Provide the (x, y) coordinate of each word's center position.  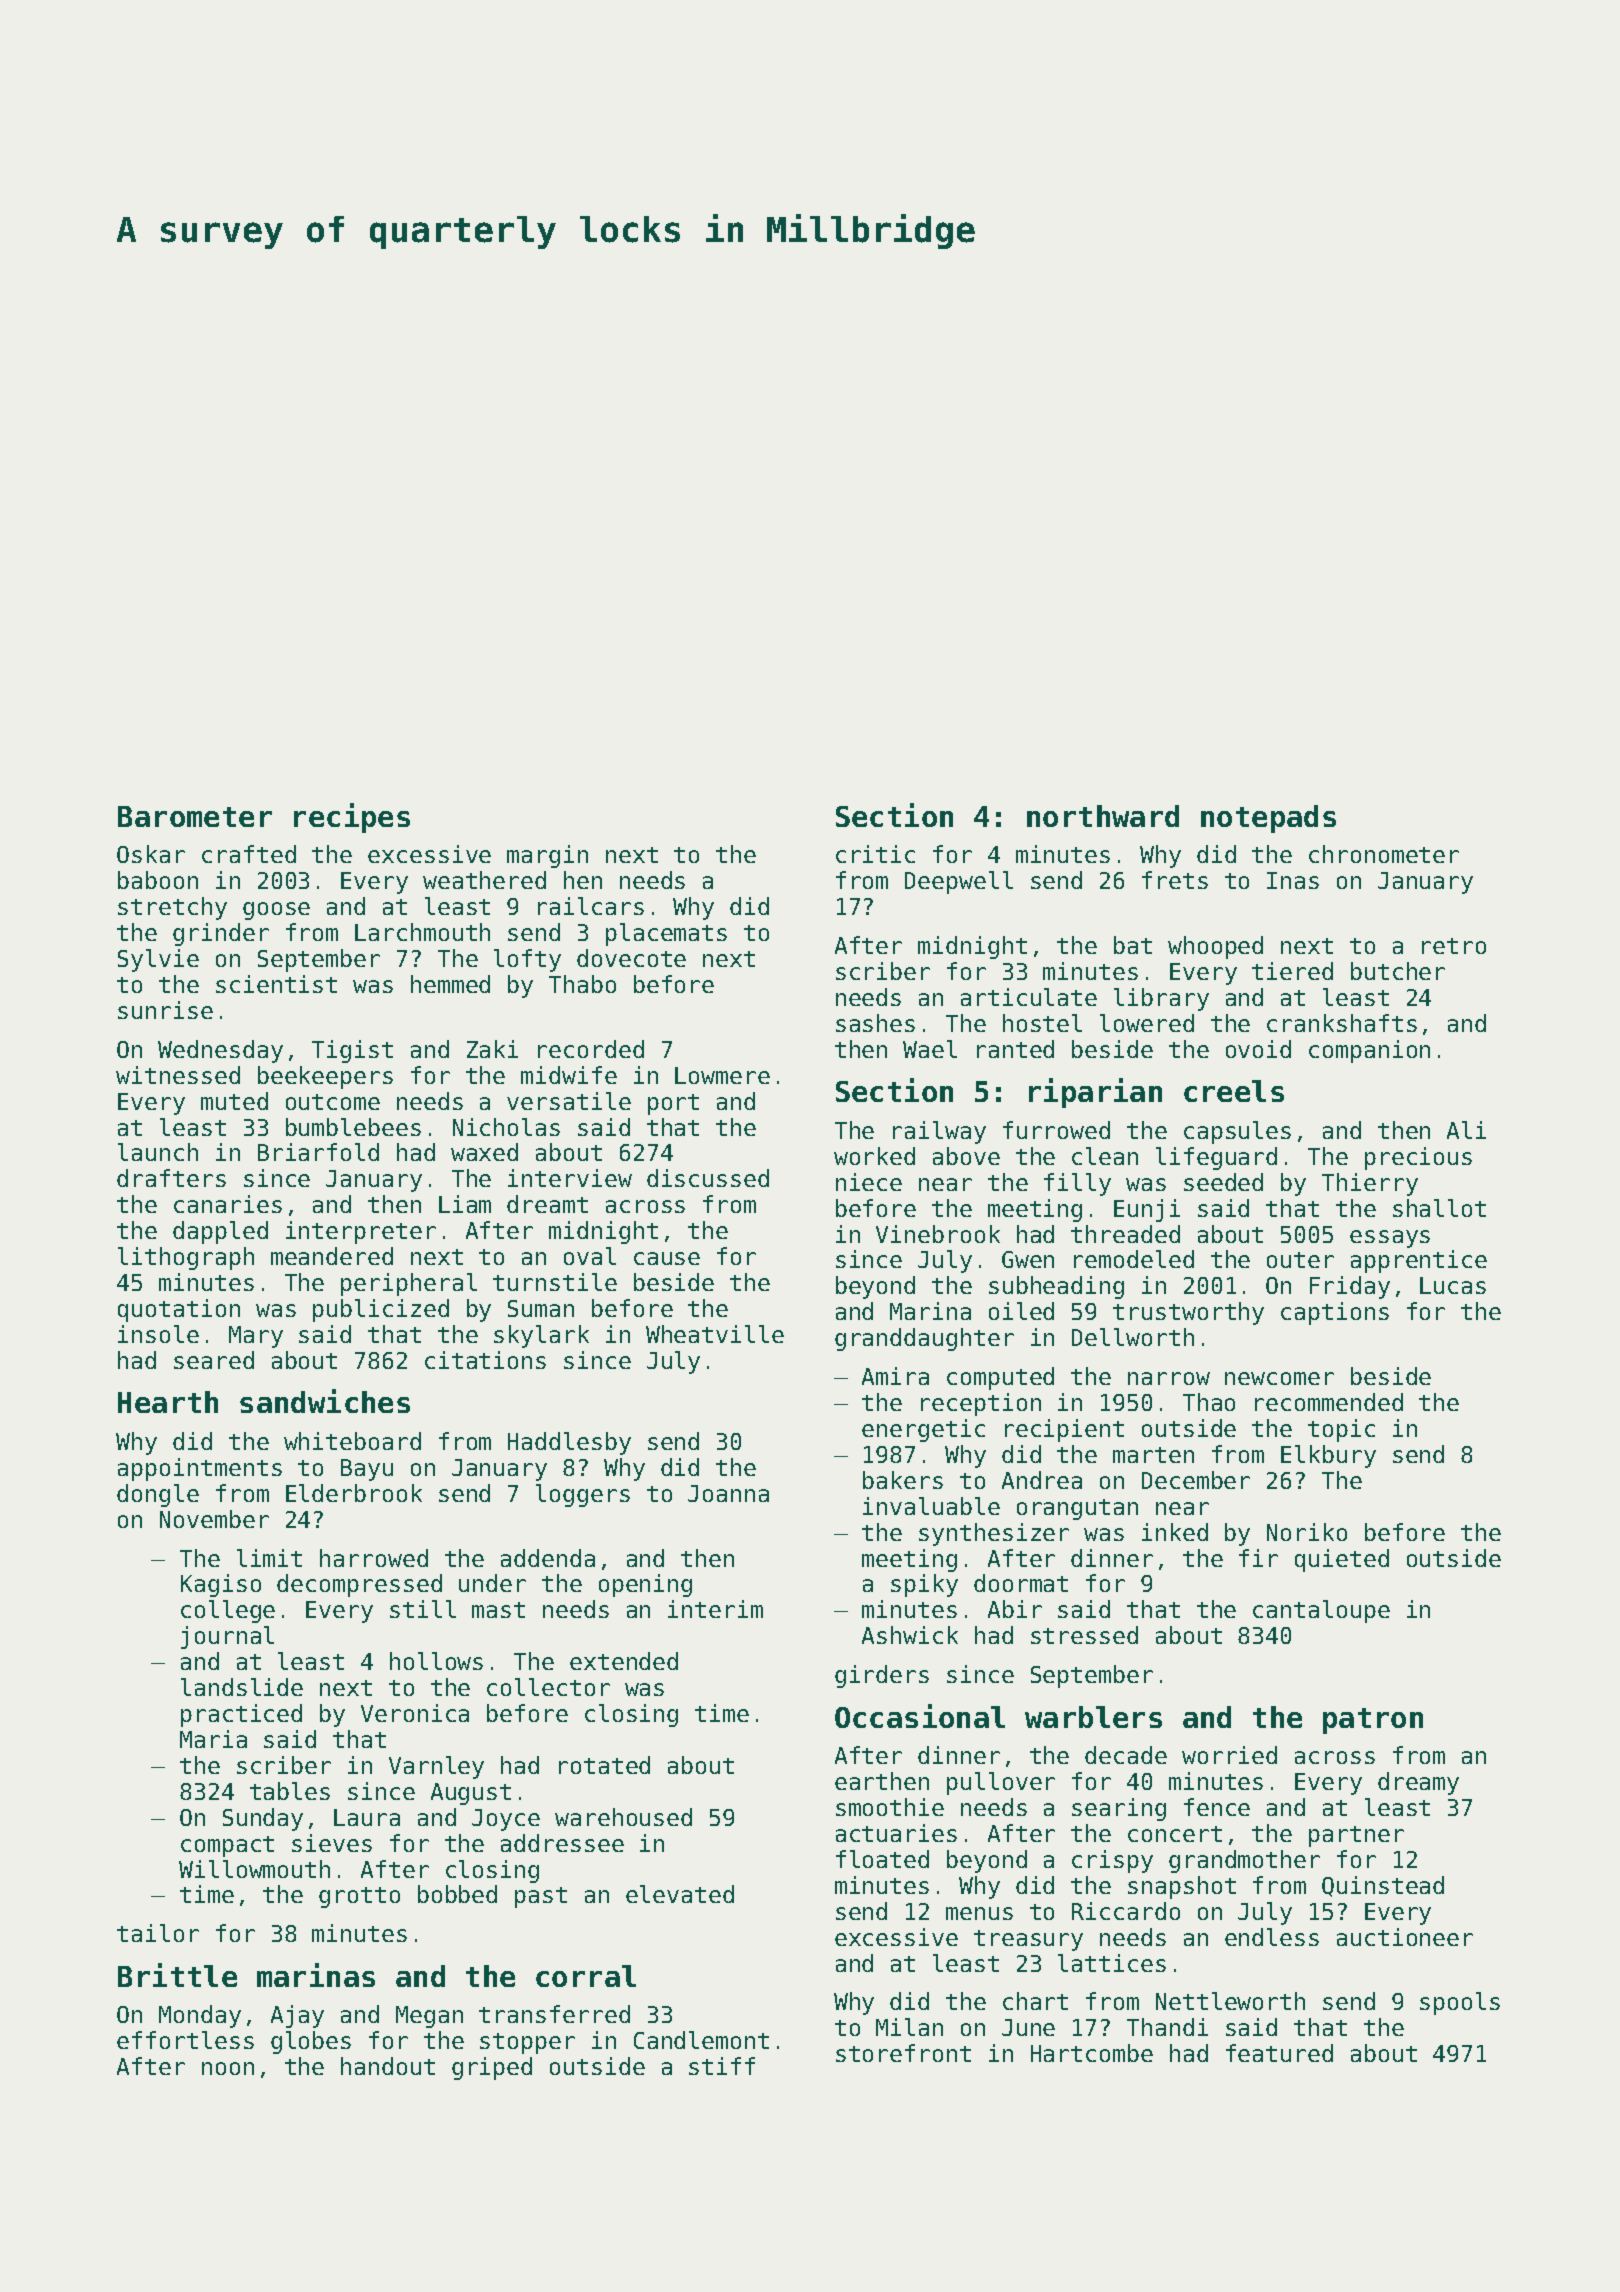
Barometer (195, 816)
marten (1153, 1455)
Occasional (920, 1716)
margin (547, 856)
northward (1103, 816)
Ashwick (910, 1635)
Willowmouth (254, 1869)
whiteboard (352, 1441)
